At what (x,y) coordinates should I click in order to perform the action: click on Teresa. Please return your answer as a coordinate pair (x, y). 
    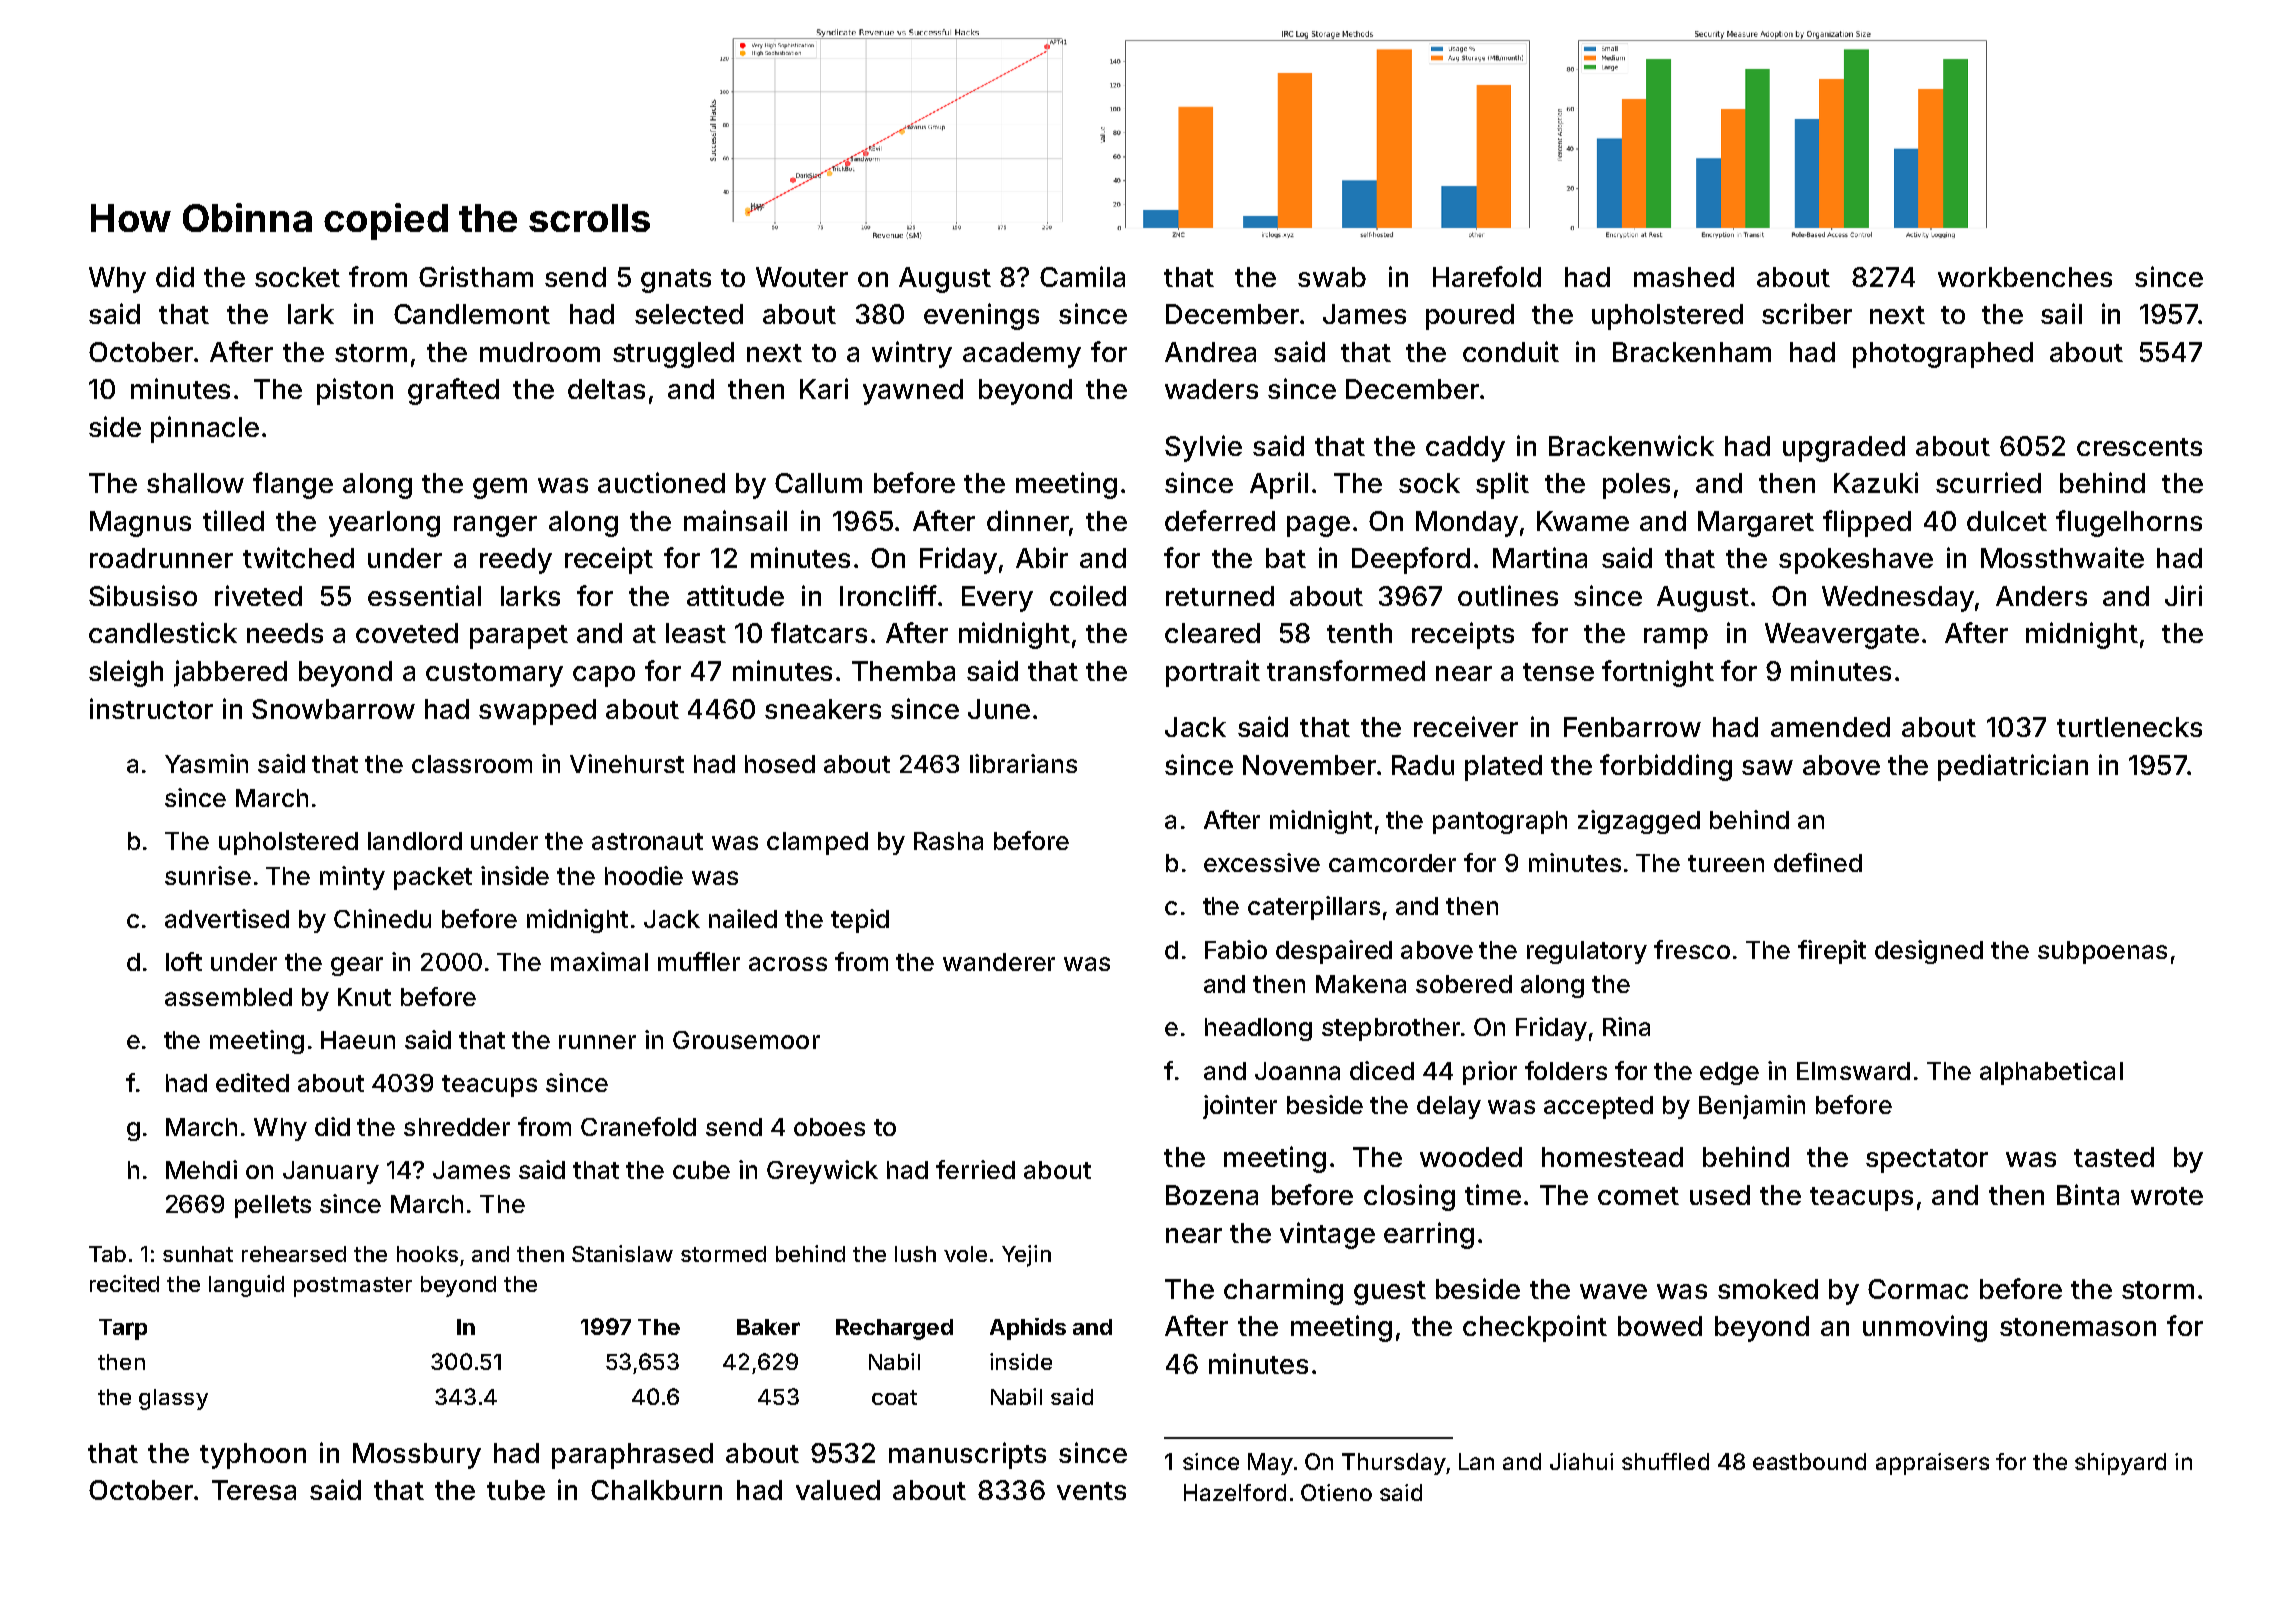
    Looking at the image, I should click on (254, 1490).
